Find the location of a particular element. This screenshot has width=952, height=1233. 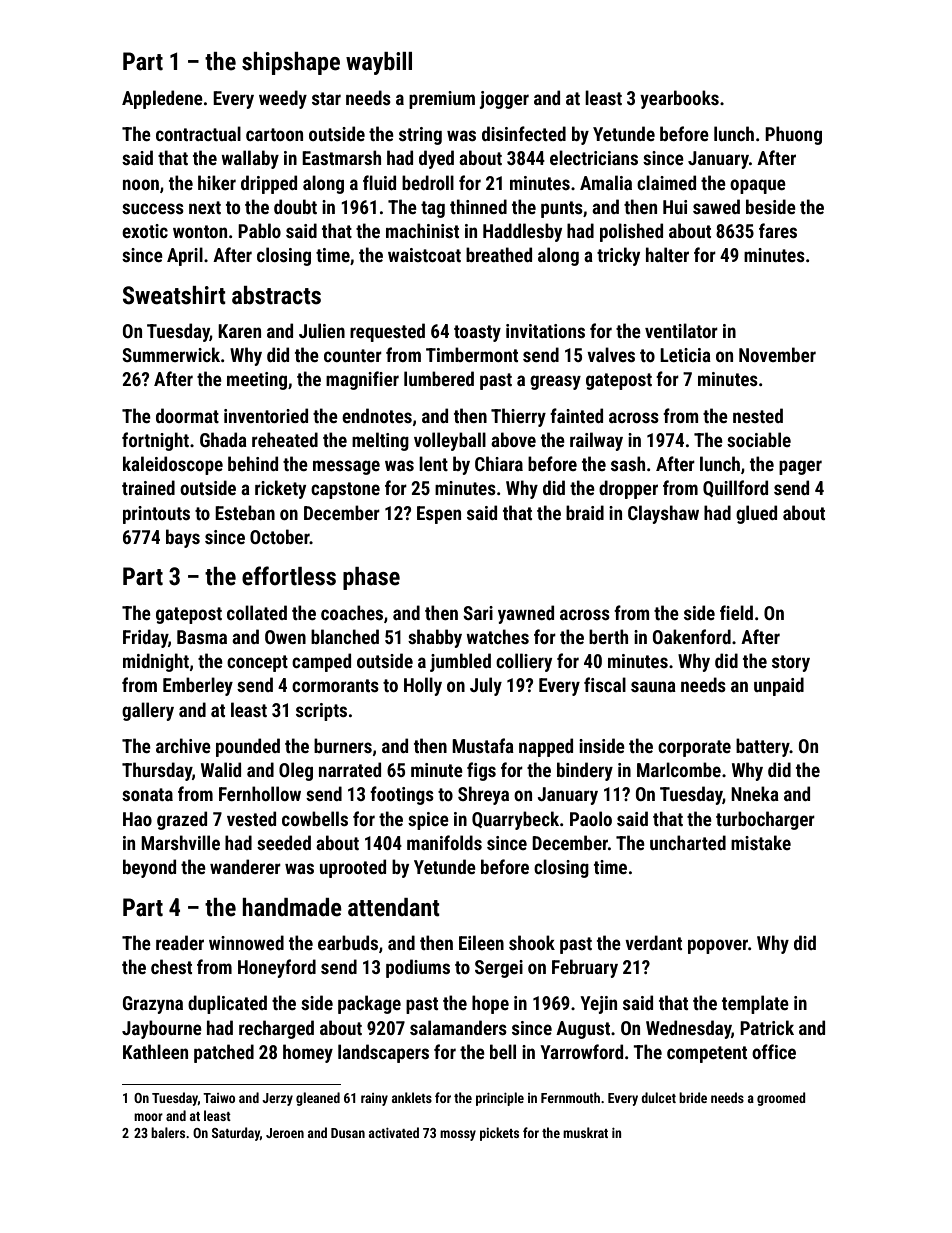

waybill is located at coordinates (379, 63).
